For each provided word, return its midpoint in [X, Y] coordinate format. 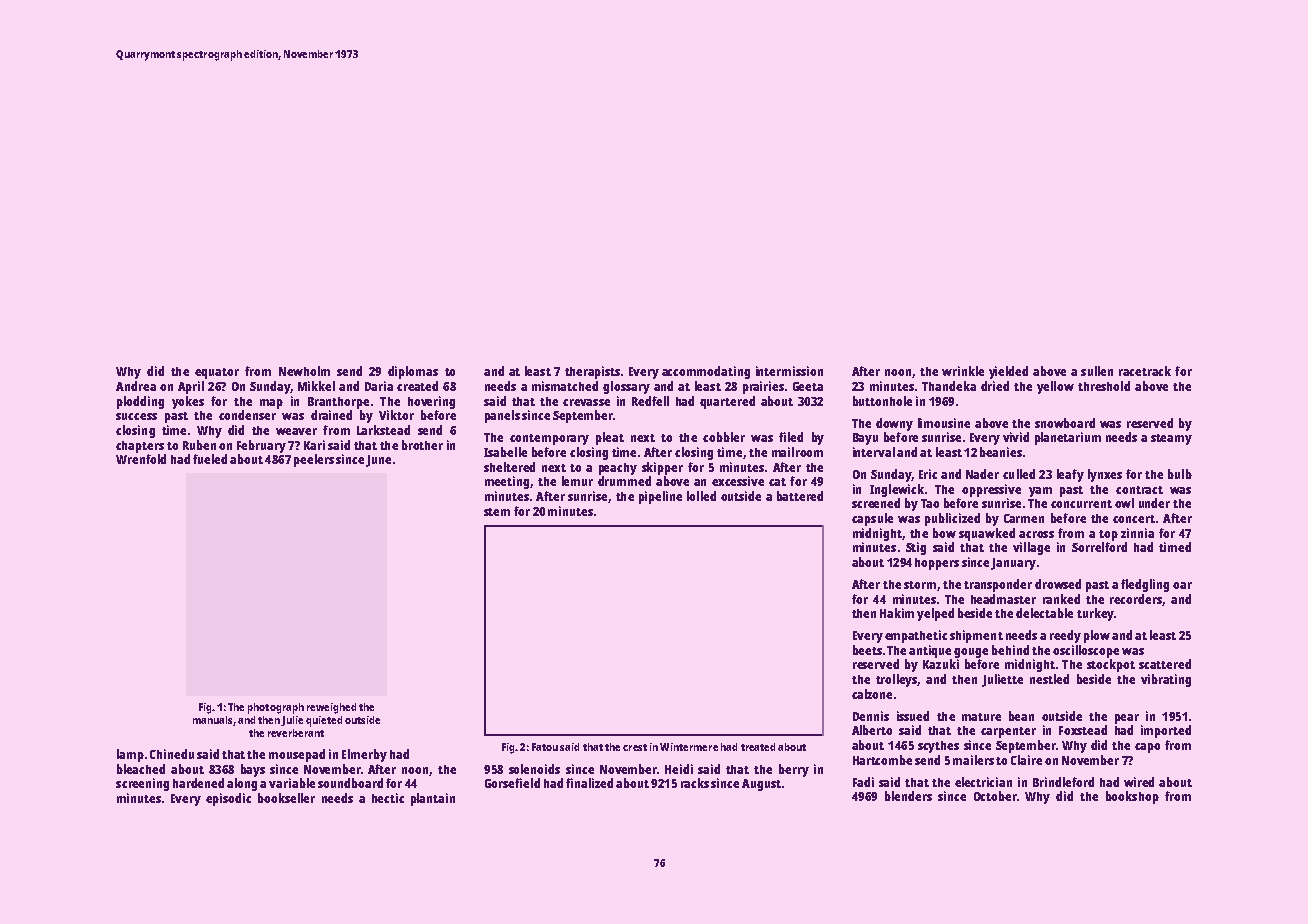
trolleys [896, 680]
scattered [1165, 664]
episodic [228, 799]
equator [217, 373]
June [378, 461]
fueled [210, 459]
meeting [507, 482]
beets [867, 650]
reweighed [331, 708]
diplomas [413, 372]
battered [800, 496]
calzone [872, 694]
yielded [1008, 372]
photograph [276, 708]
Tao [930, 503]
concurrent [1081, 504]
